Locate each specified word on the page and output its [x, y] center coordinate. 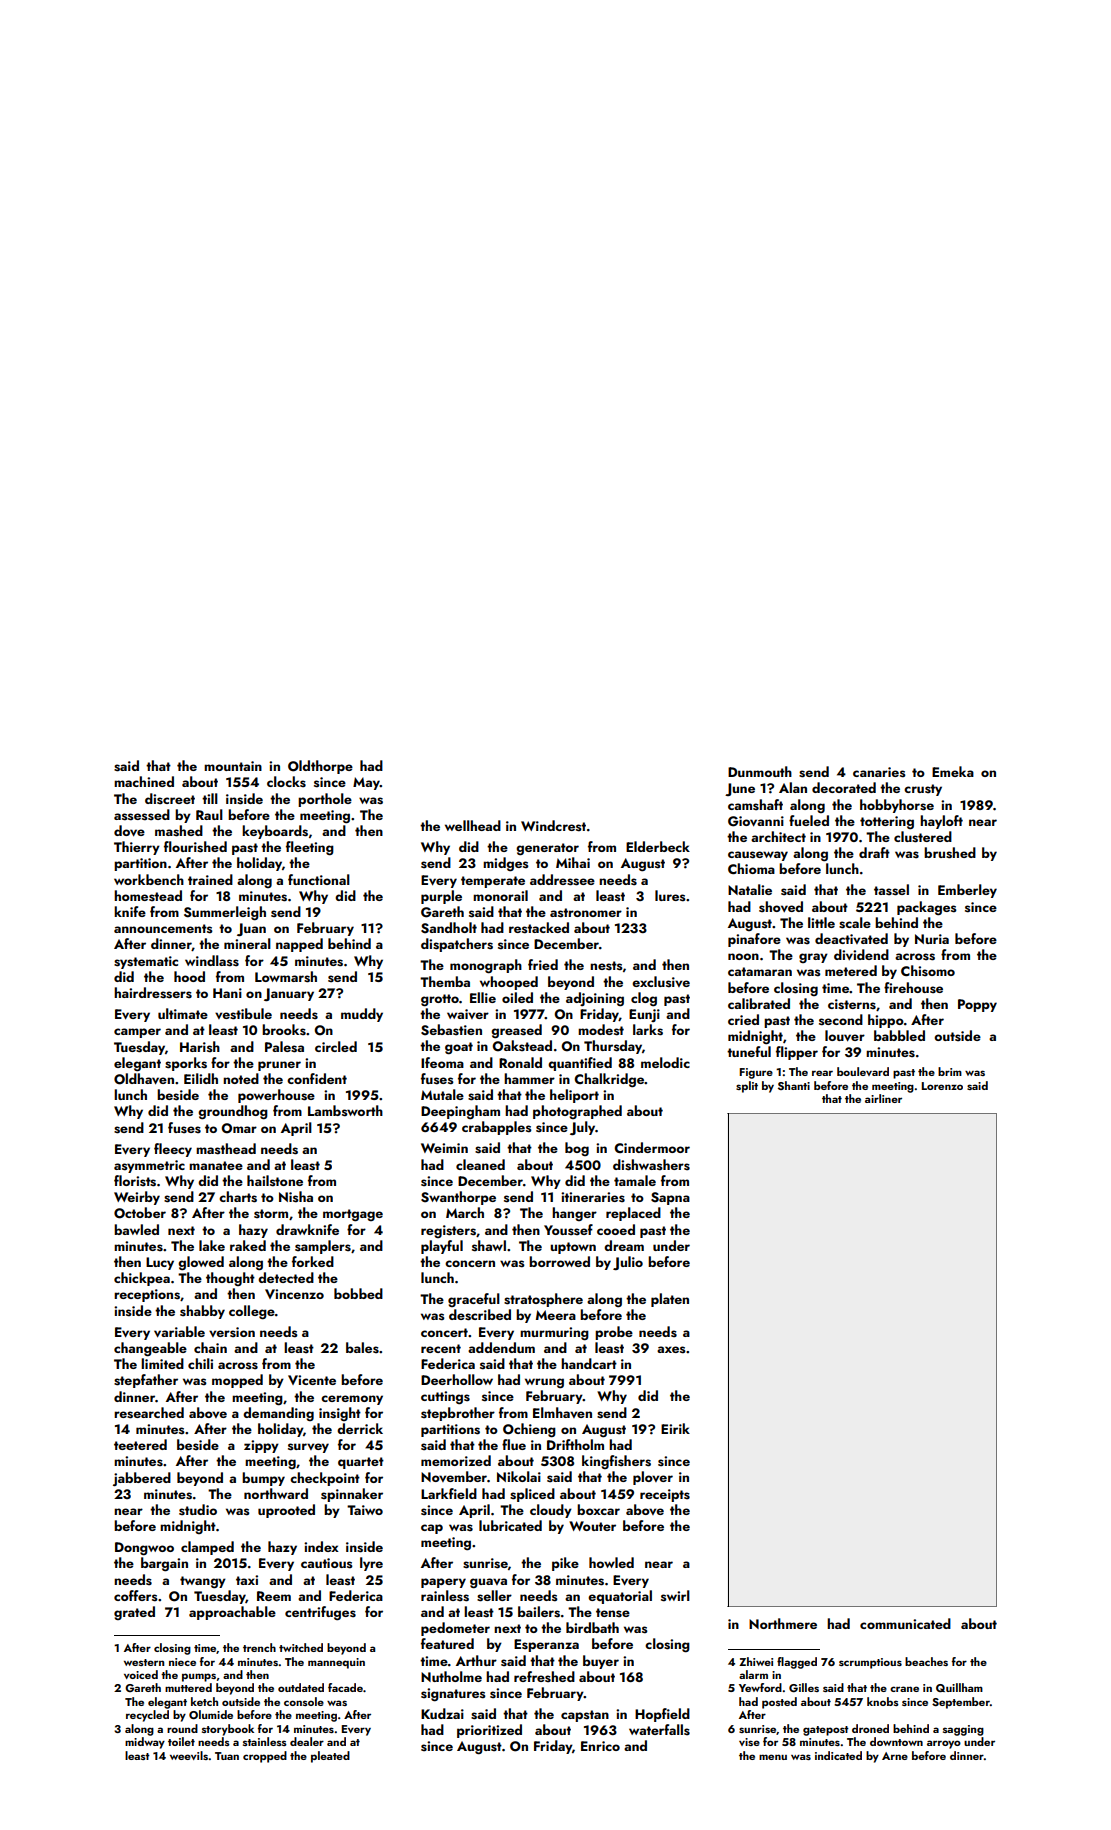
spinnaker [352, 1495]
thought [230, 1279]
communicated [905, 1623]
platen [670, 1300]
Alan [793, 787]
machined [144, 781]
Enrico [600, 1746]
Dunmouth [760, 771]
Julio [628, 1263]
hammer [529, 1078]
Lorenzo [942, 1086]
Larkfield [449, 1493]
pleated [330, 1757]
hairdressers [153, 993]
